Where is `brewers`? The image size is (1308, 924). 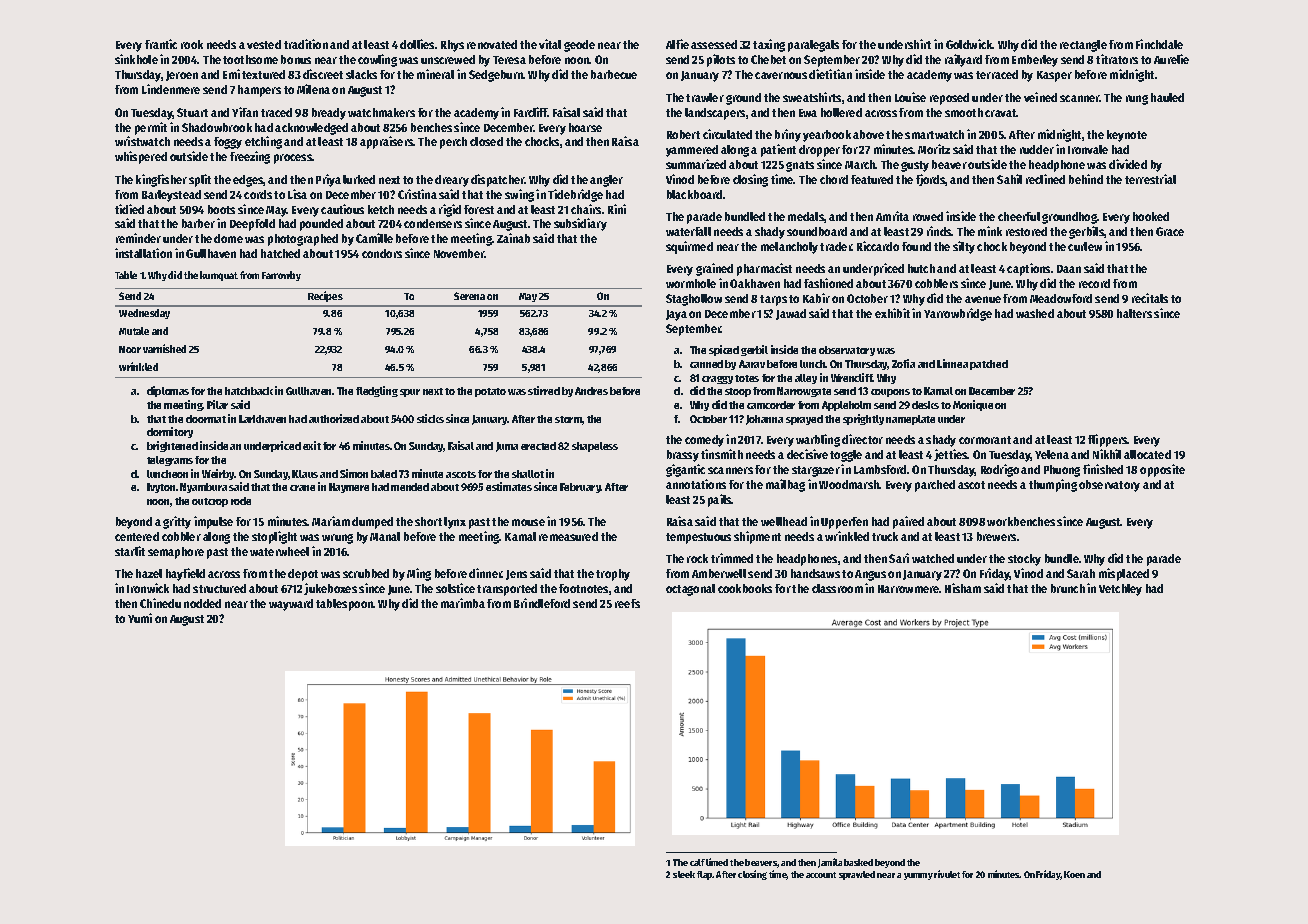 brewers is located at coordinates (996, 536).
